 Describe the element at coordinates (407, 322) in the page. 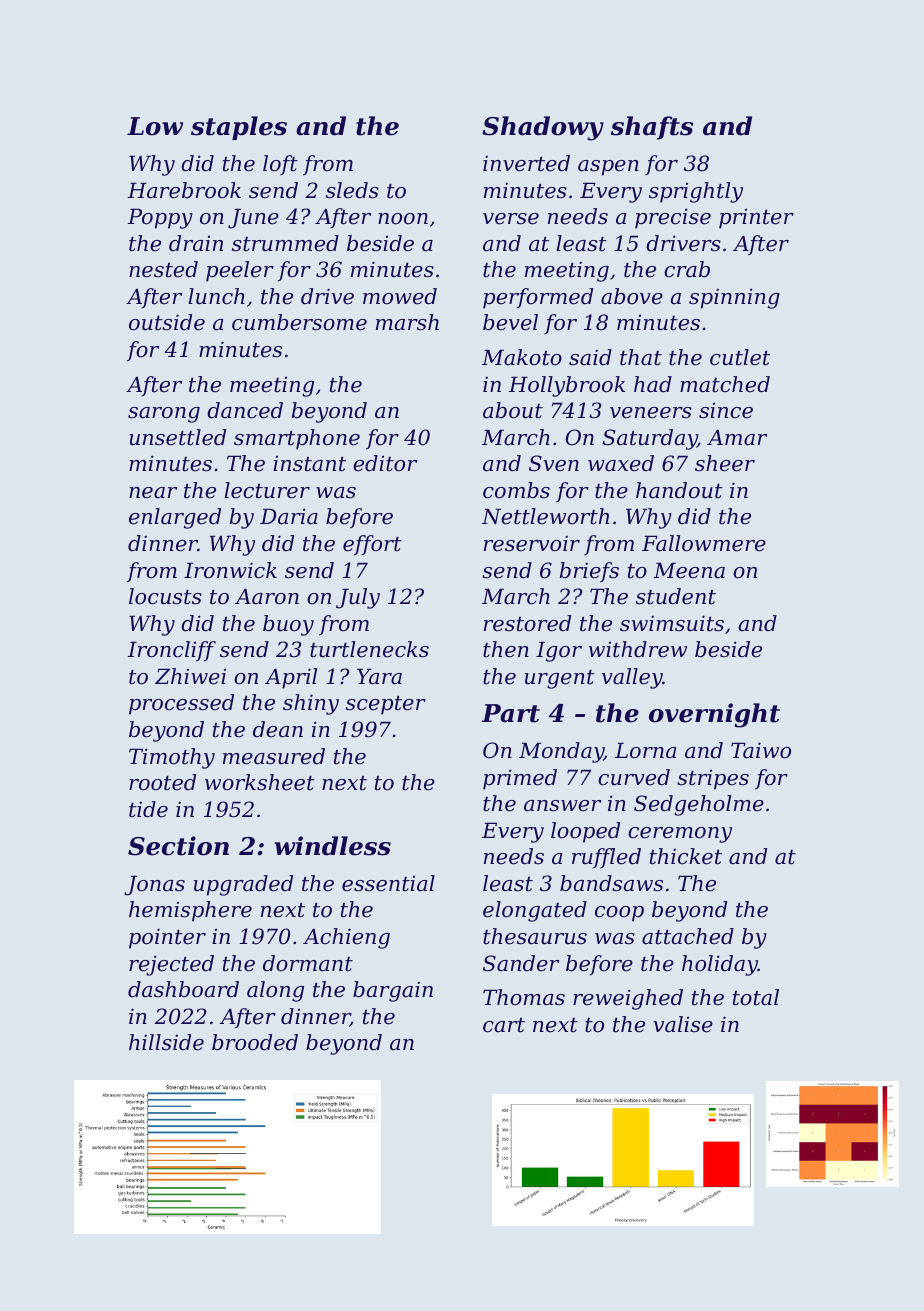

I see `marsh` at that location.
